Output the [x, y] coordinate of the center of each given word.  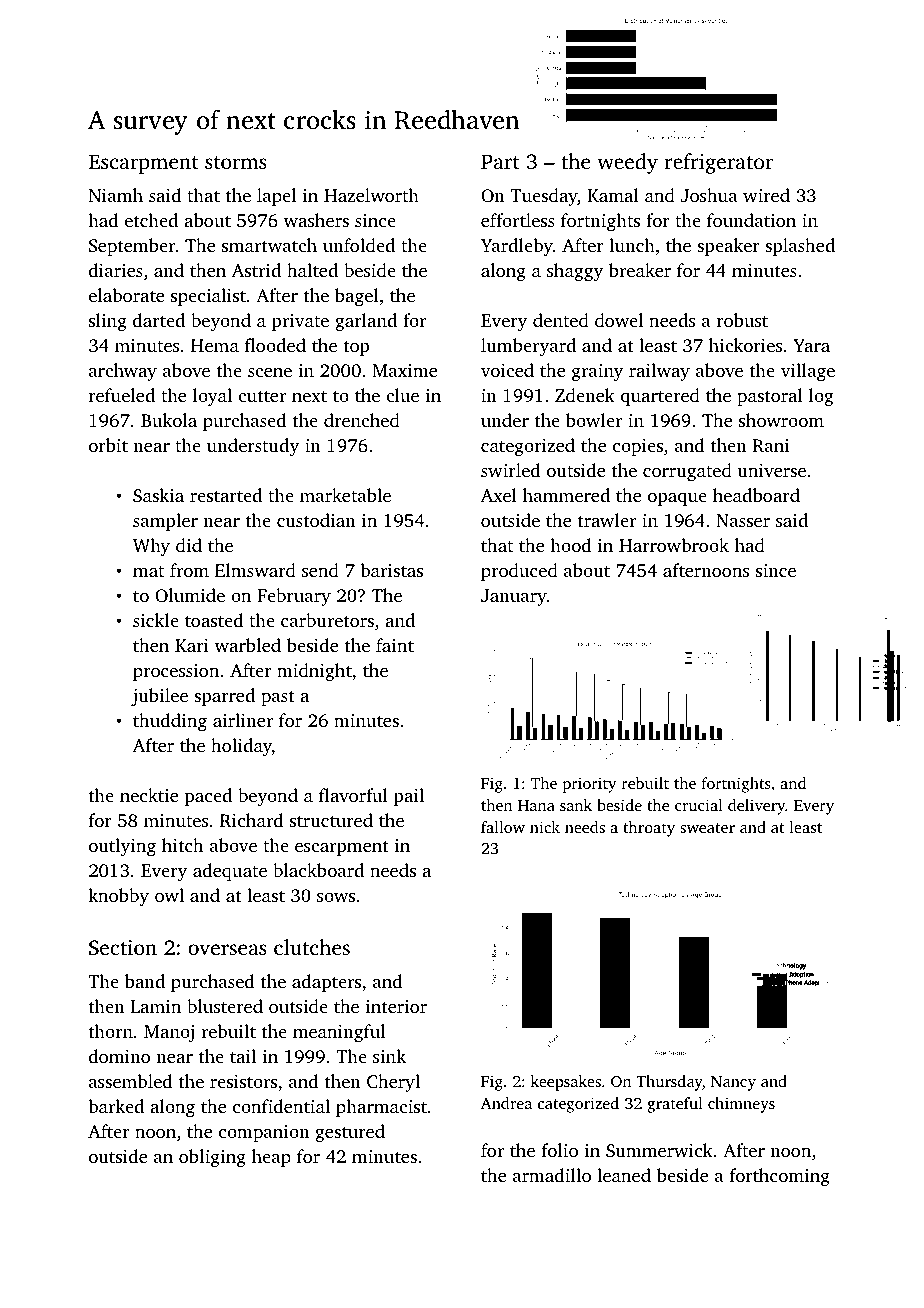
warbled [248, 645]
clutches [312, 947]
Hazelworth [371, 195]
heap [271, 1158]
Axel [499, 495]
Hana [536, 805]
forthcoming [780, 1177]
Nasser [743, 520]
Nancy [733, 1083]
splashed [800, 247]
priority [590, 785]
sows [336, 897]
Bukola [169, 420]
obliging [212, 1158]
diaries [116, 270]
